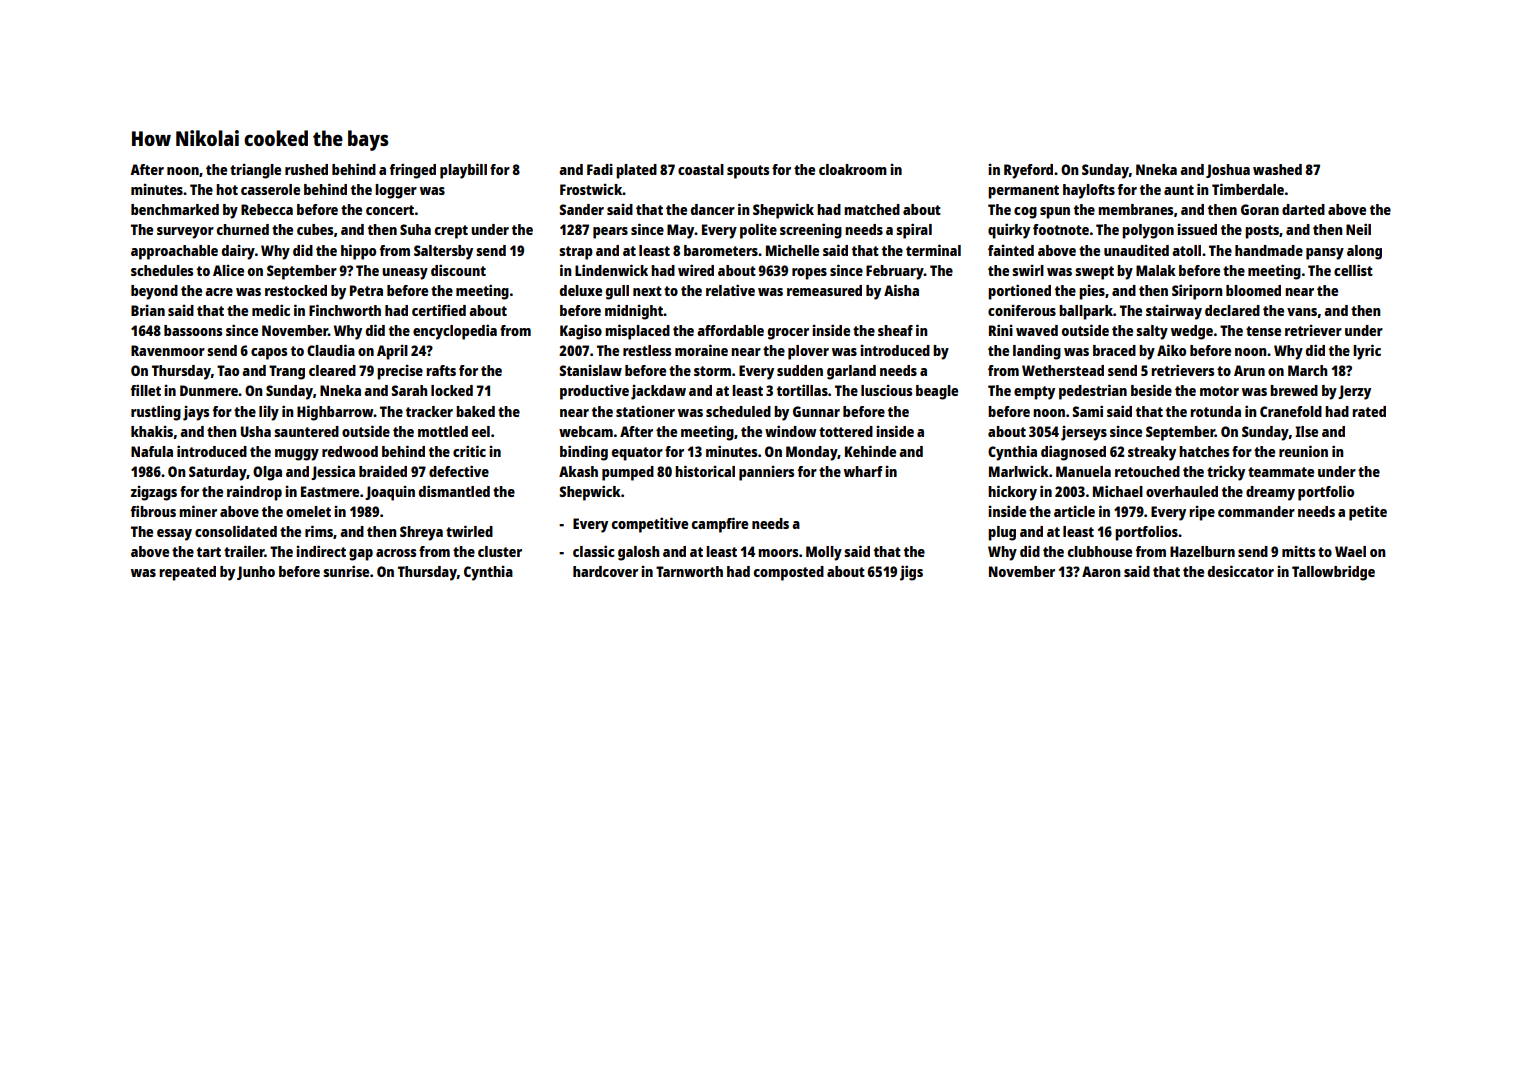 The height and width of the page is (1077, 1523). I want to click on encyclopedia, so click(455, 332).
